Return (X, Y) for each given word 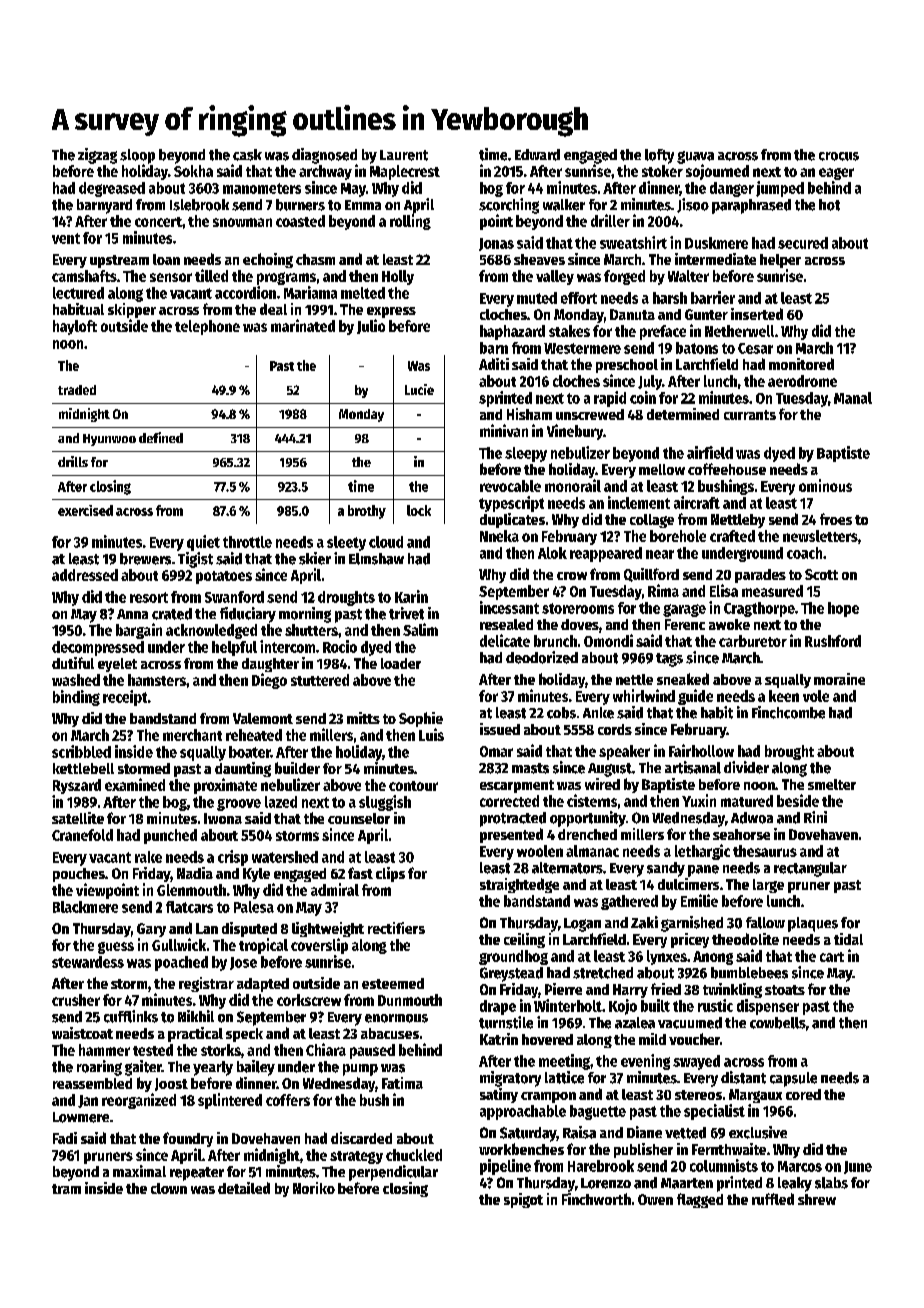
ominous (825, 485)
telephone (207, 327)
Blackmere (85, 907)
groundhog (513, 957)
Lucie (419, 389)
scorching (509, 206)
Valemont (263, 718)
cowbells (778, 1023)
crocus (839, 156)
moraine (839, 679)
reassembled (92, 1083)
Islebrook (199, 205)
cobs (561, 713)
